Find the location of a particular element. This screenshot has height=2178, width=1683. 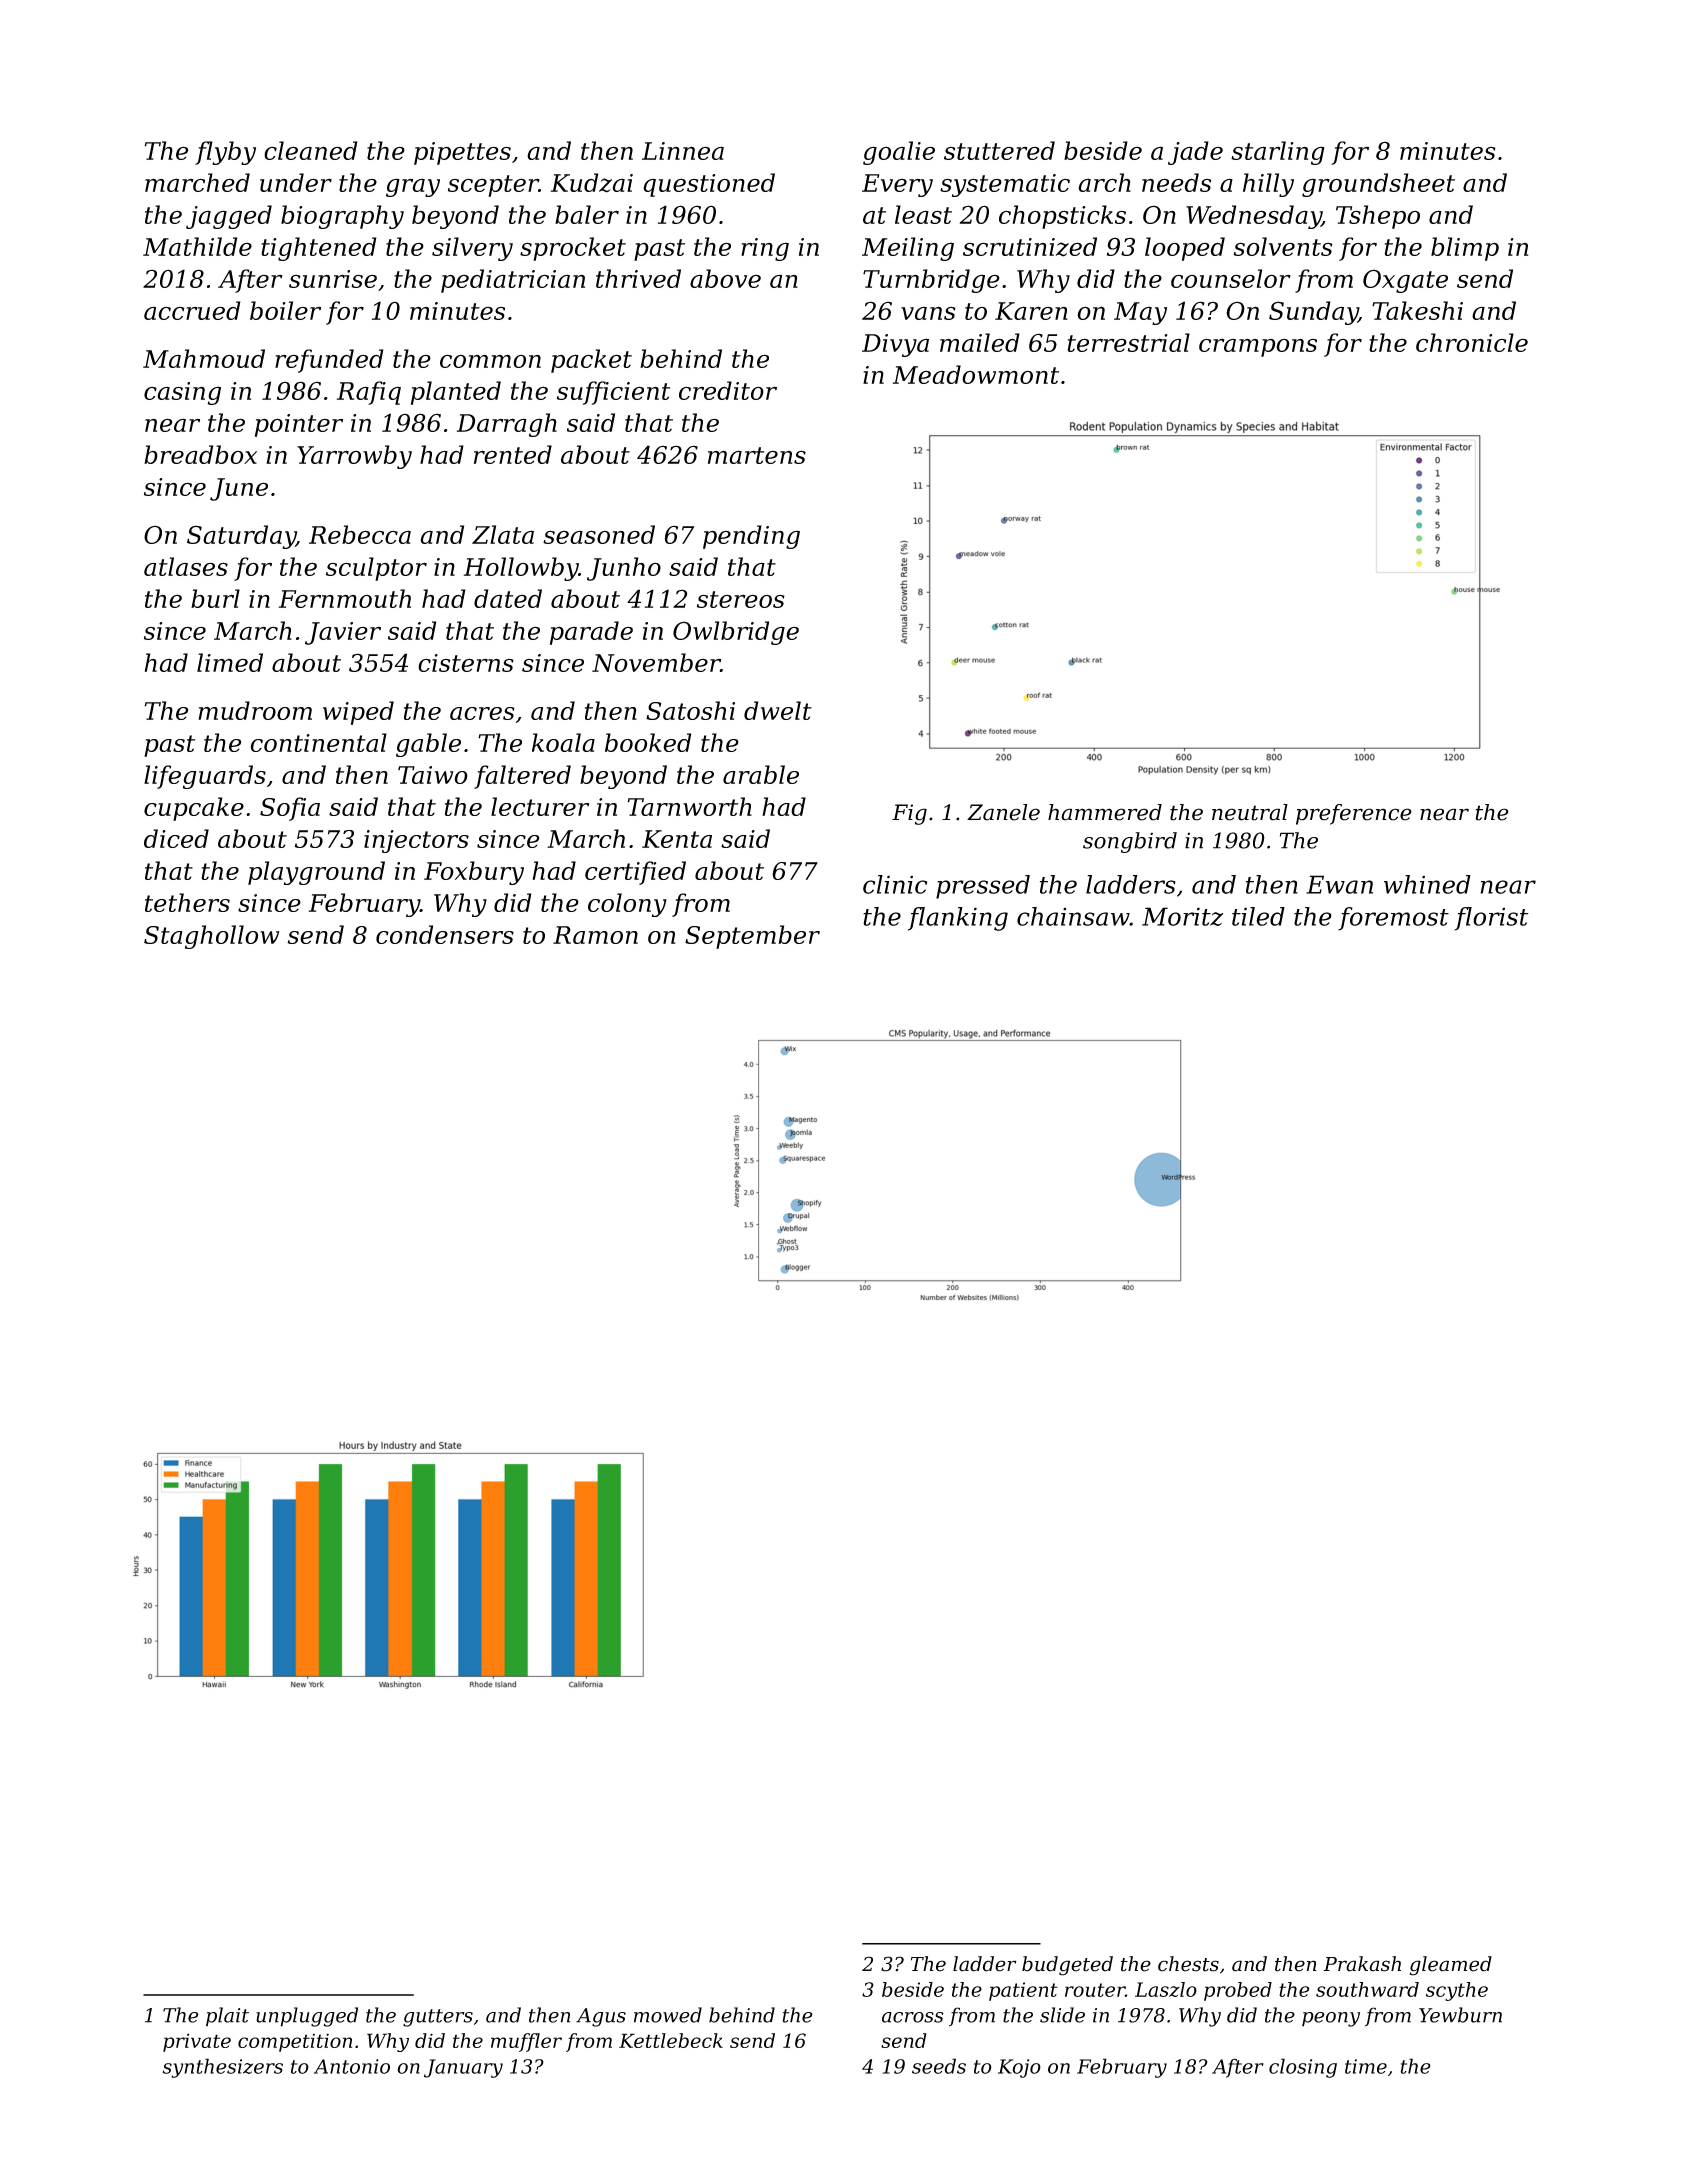

Moritz is located at coordinates (1182, 916).
